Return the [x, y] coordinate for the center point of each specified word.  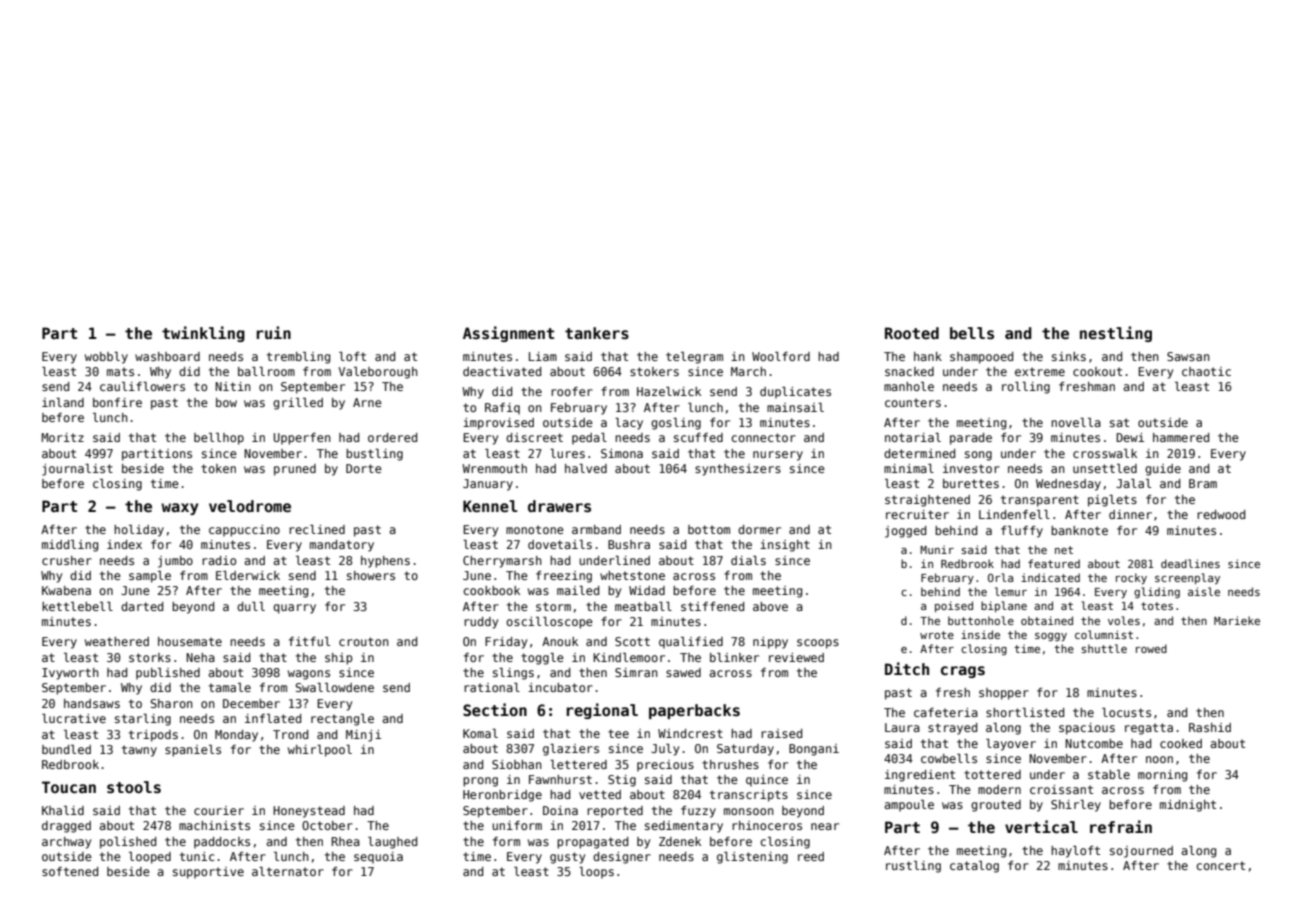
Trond [290, 734]
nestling [1116, 334]
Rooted [912, 333]
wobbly [106, 358]
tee [618, 733]
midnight [1188, 806]
